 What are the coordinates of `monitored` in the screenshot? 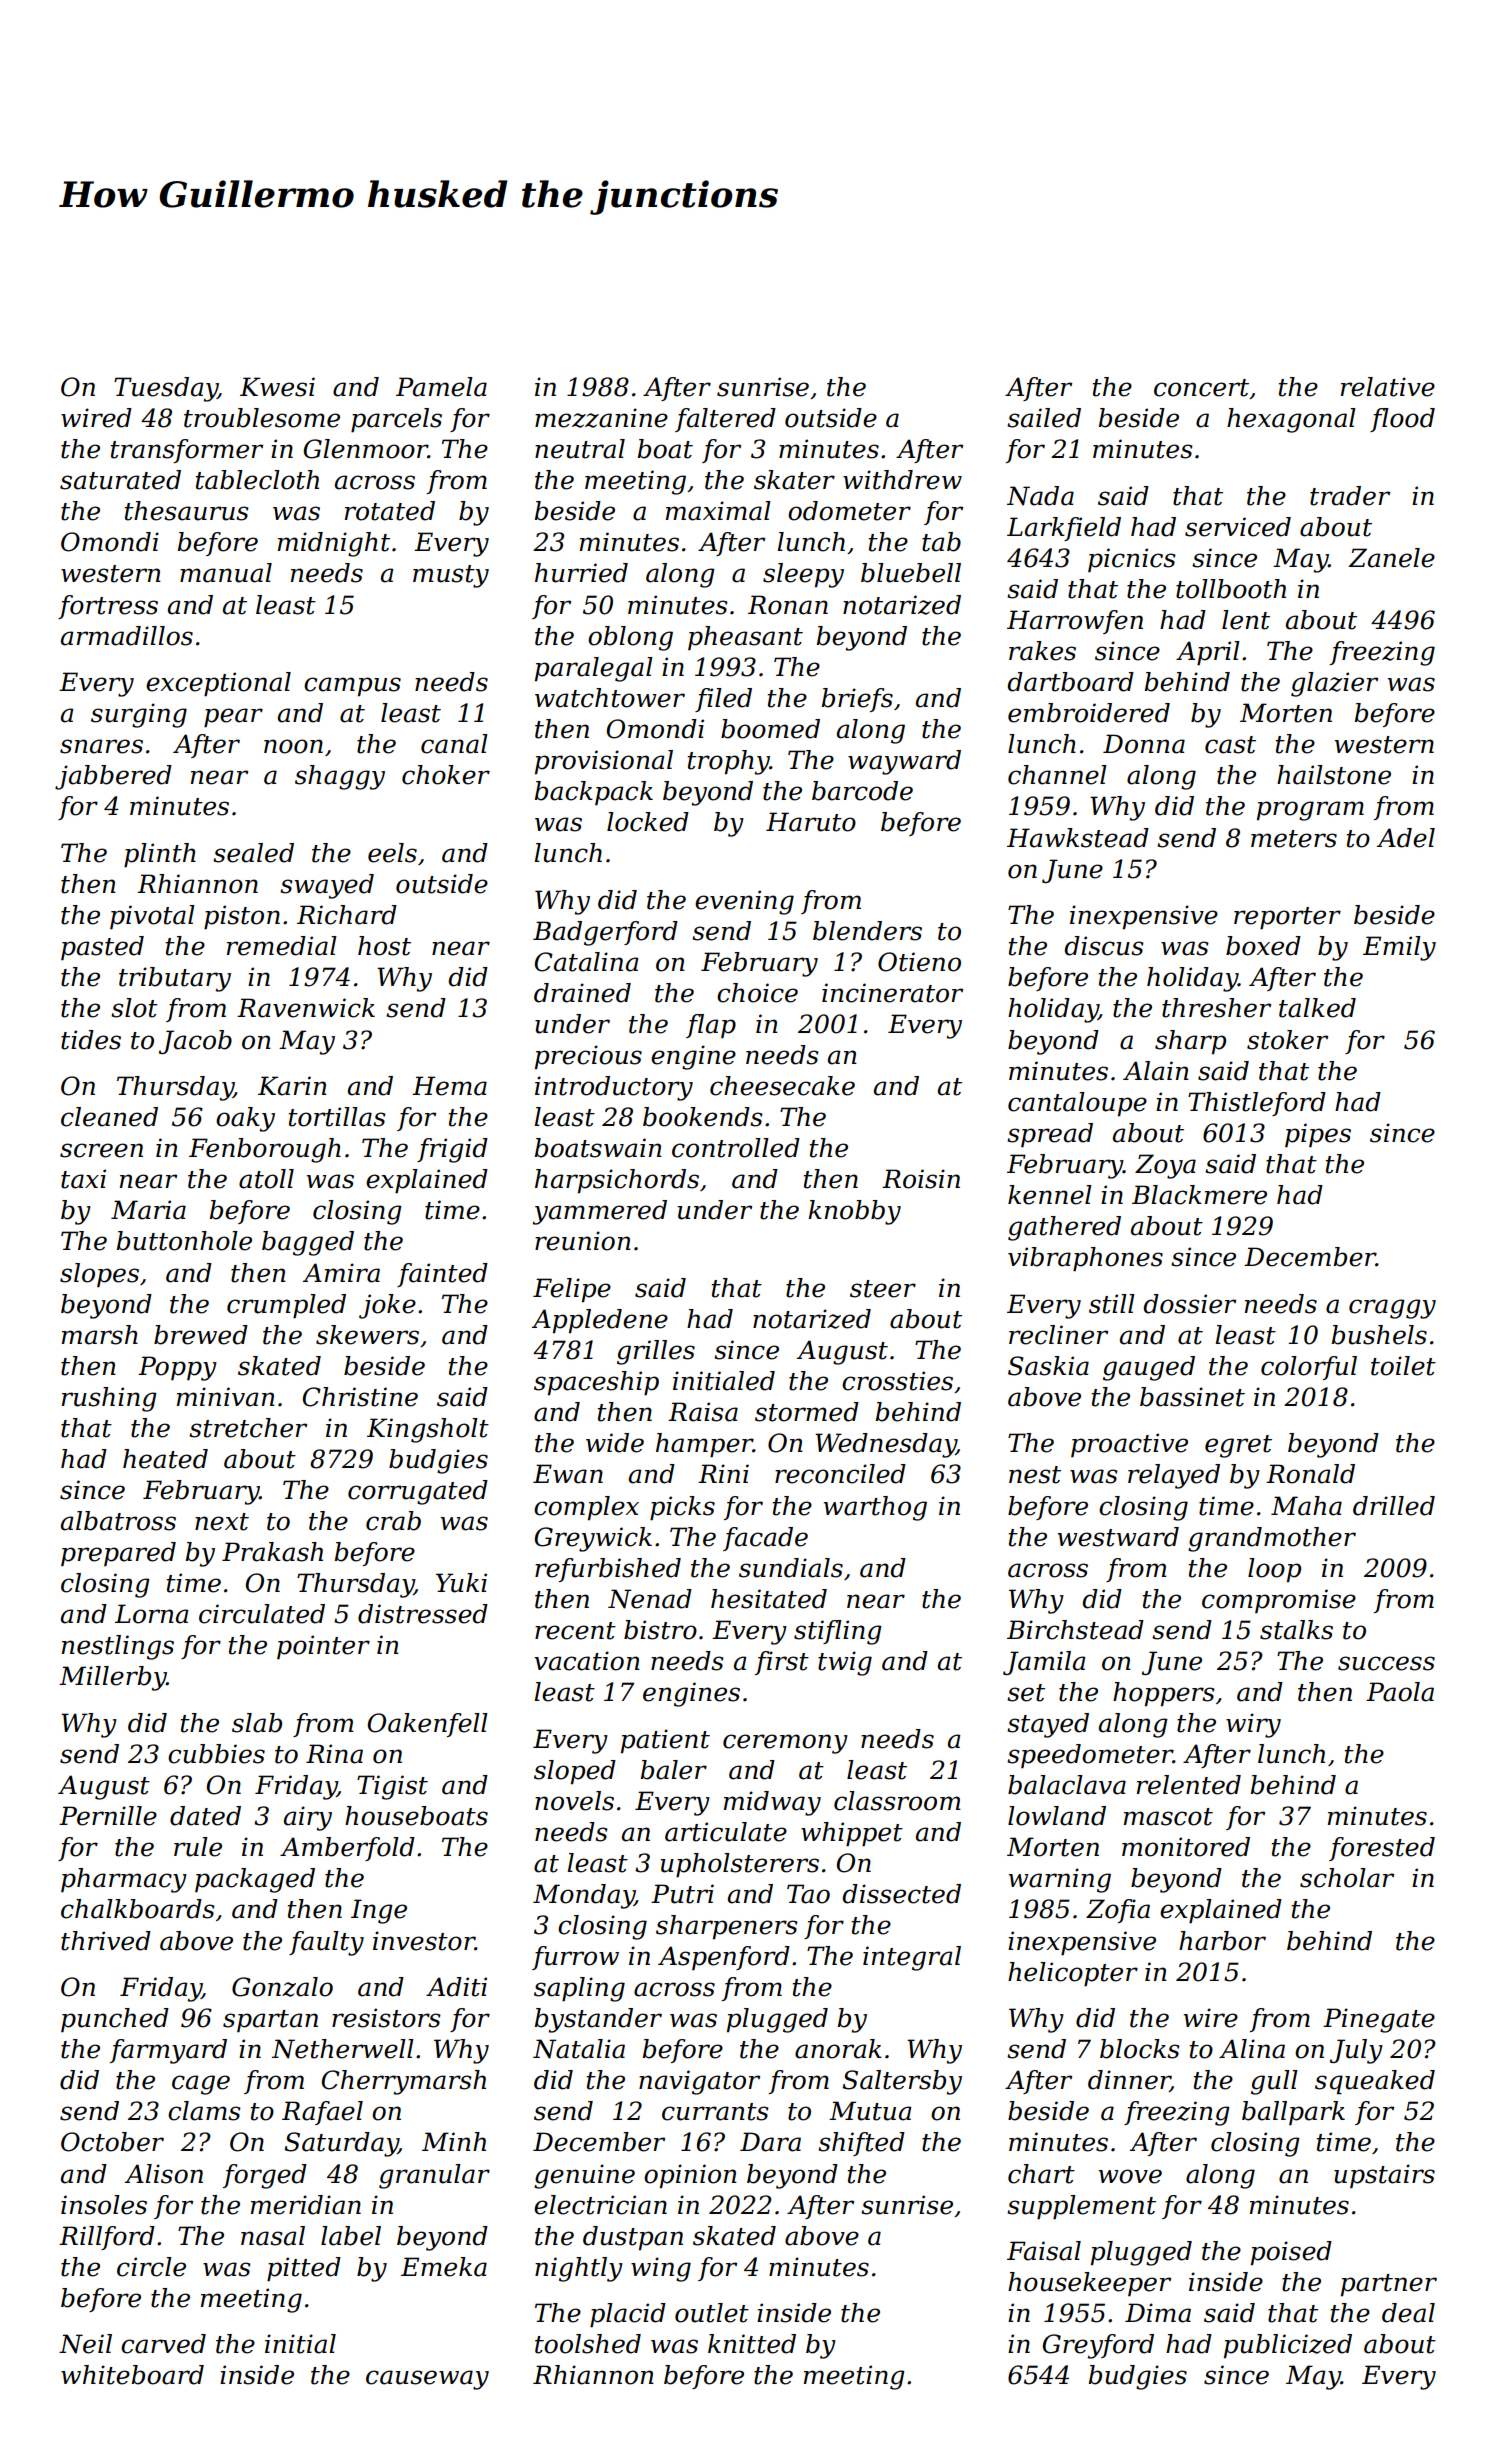 It's located at (1186, 1847).
